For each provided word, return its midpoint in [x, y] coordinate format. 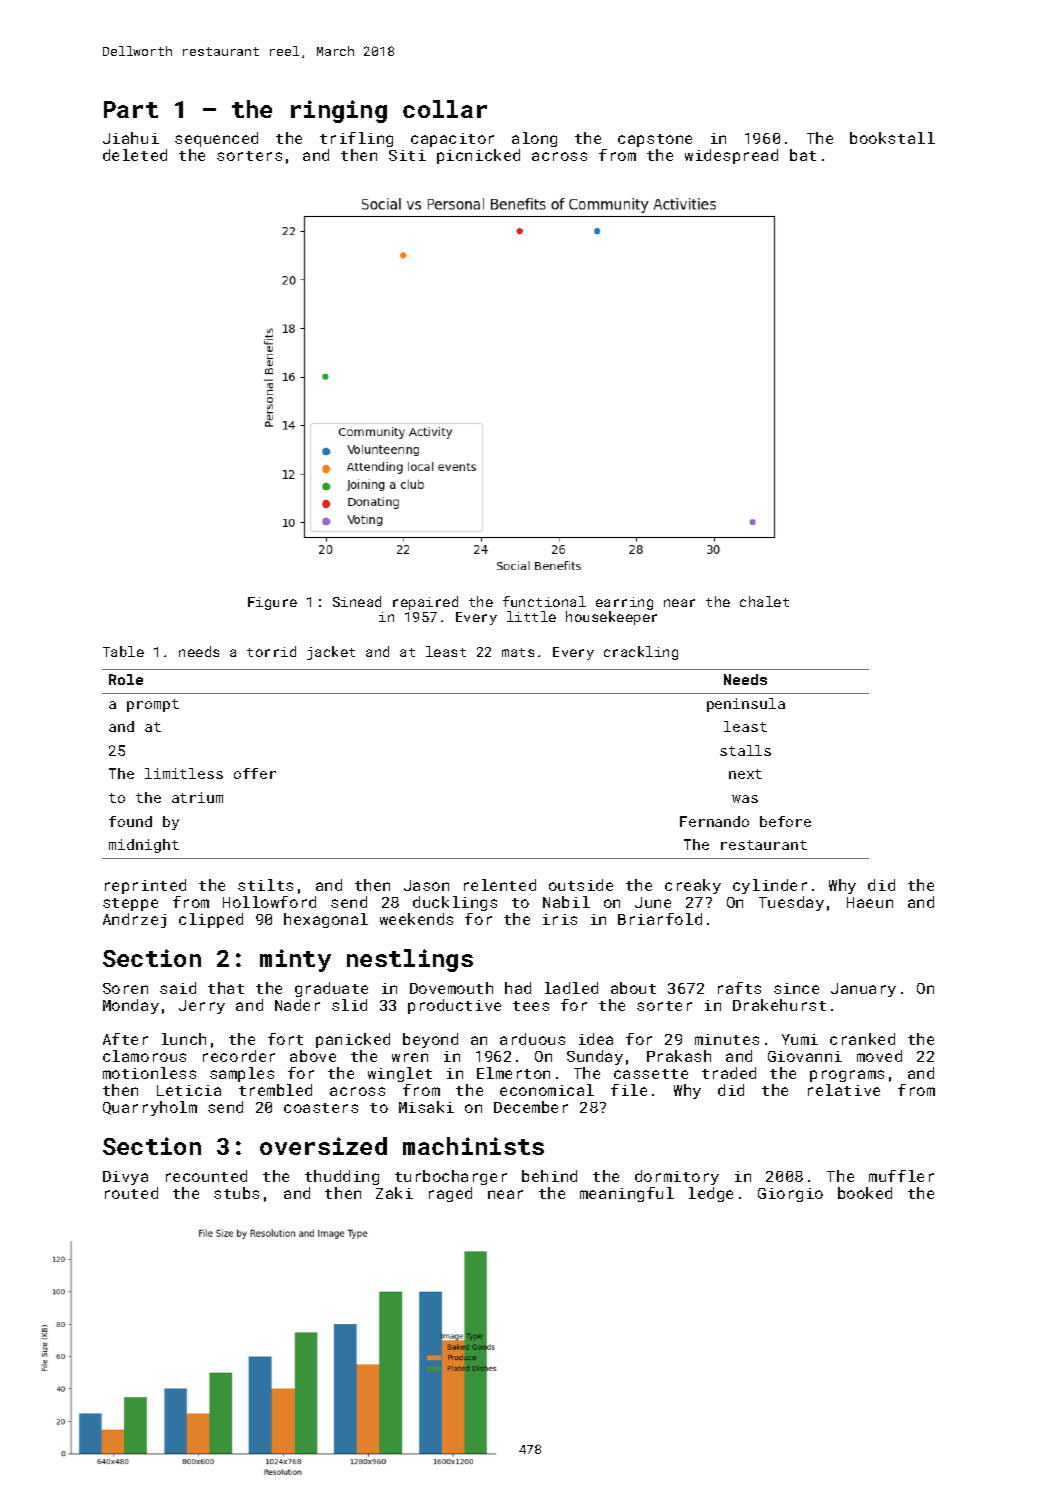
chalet [764, 601]
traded [729, 1073]
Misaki [426, 1107]
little [531, 616]
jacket [331, 653]
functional [544, 601]
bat [803, 155]
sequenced [216, 139]
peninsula [746, 705]
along [534, 139]
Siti [407, 155]
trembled [275, 1090]
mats [518, 652]
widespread [731, 156]
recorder [239, 1056]
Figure [272, 603]
